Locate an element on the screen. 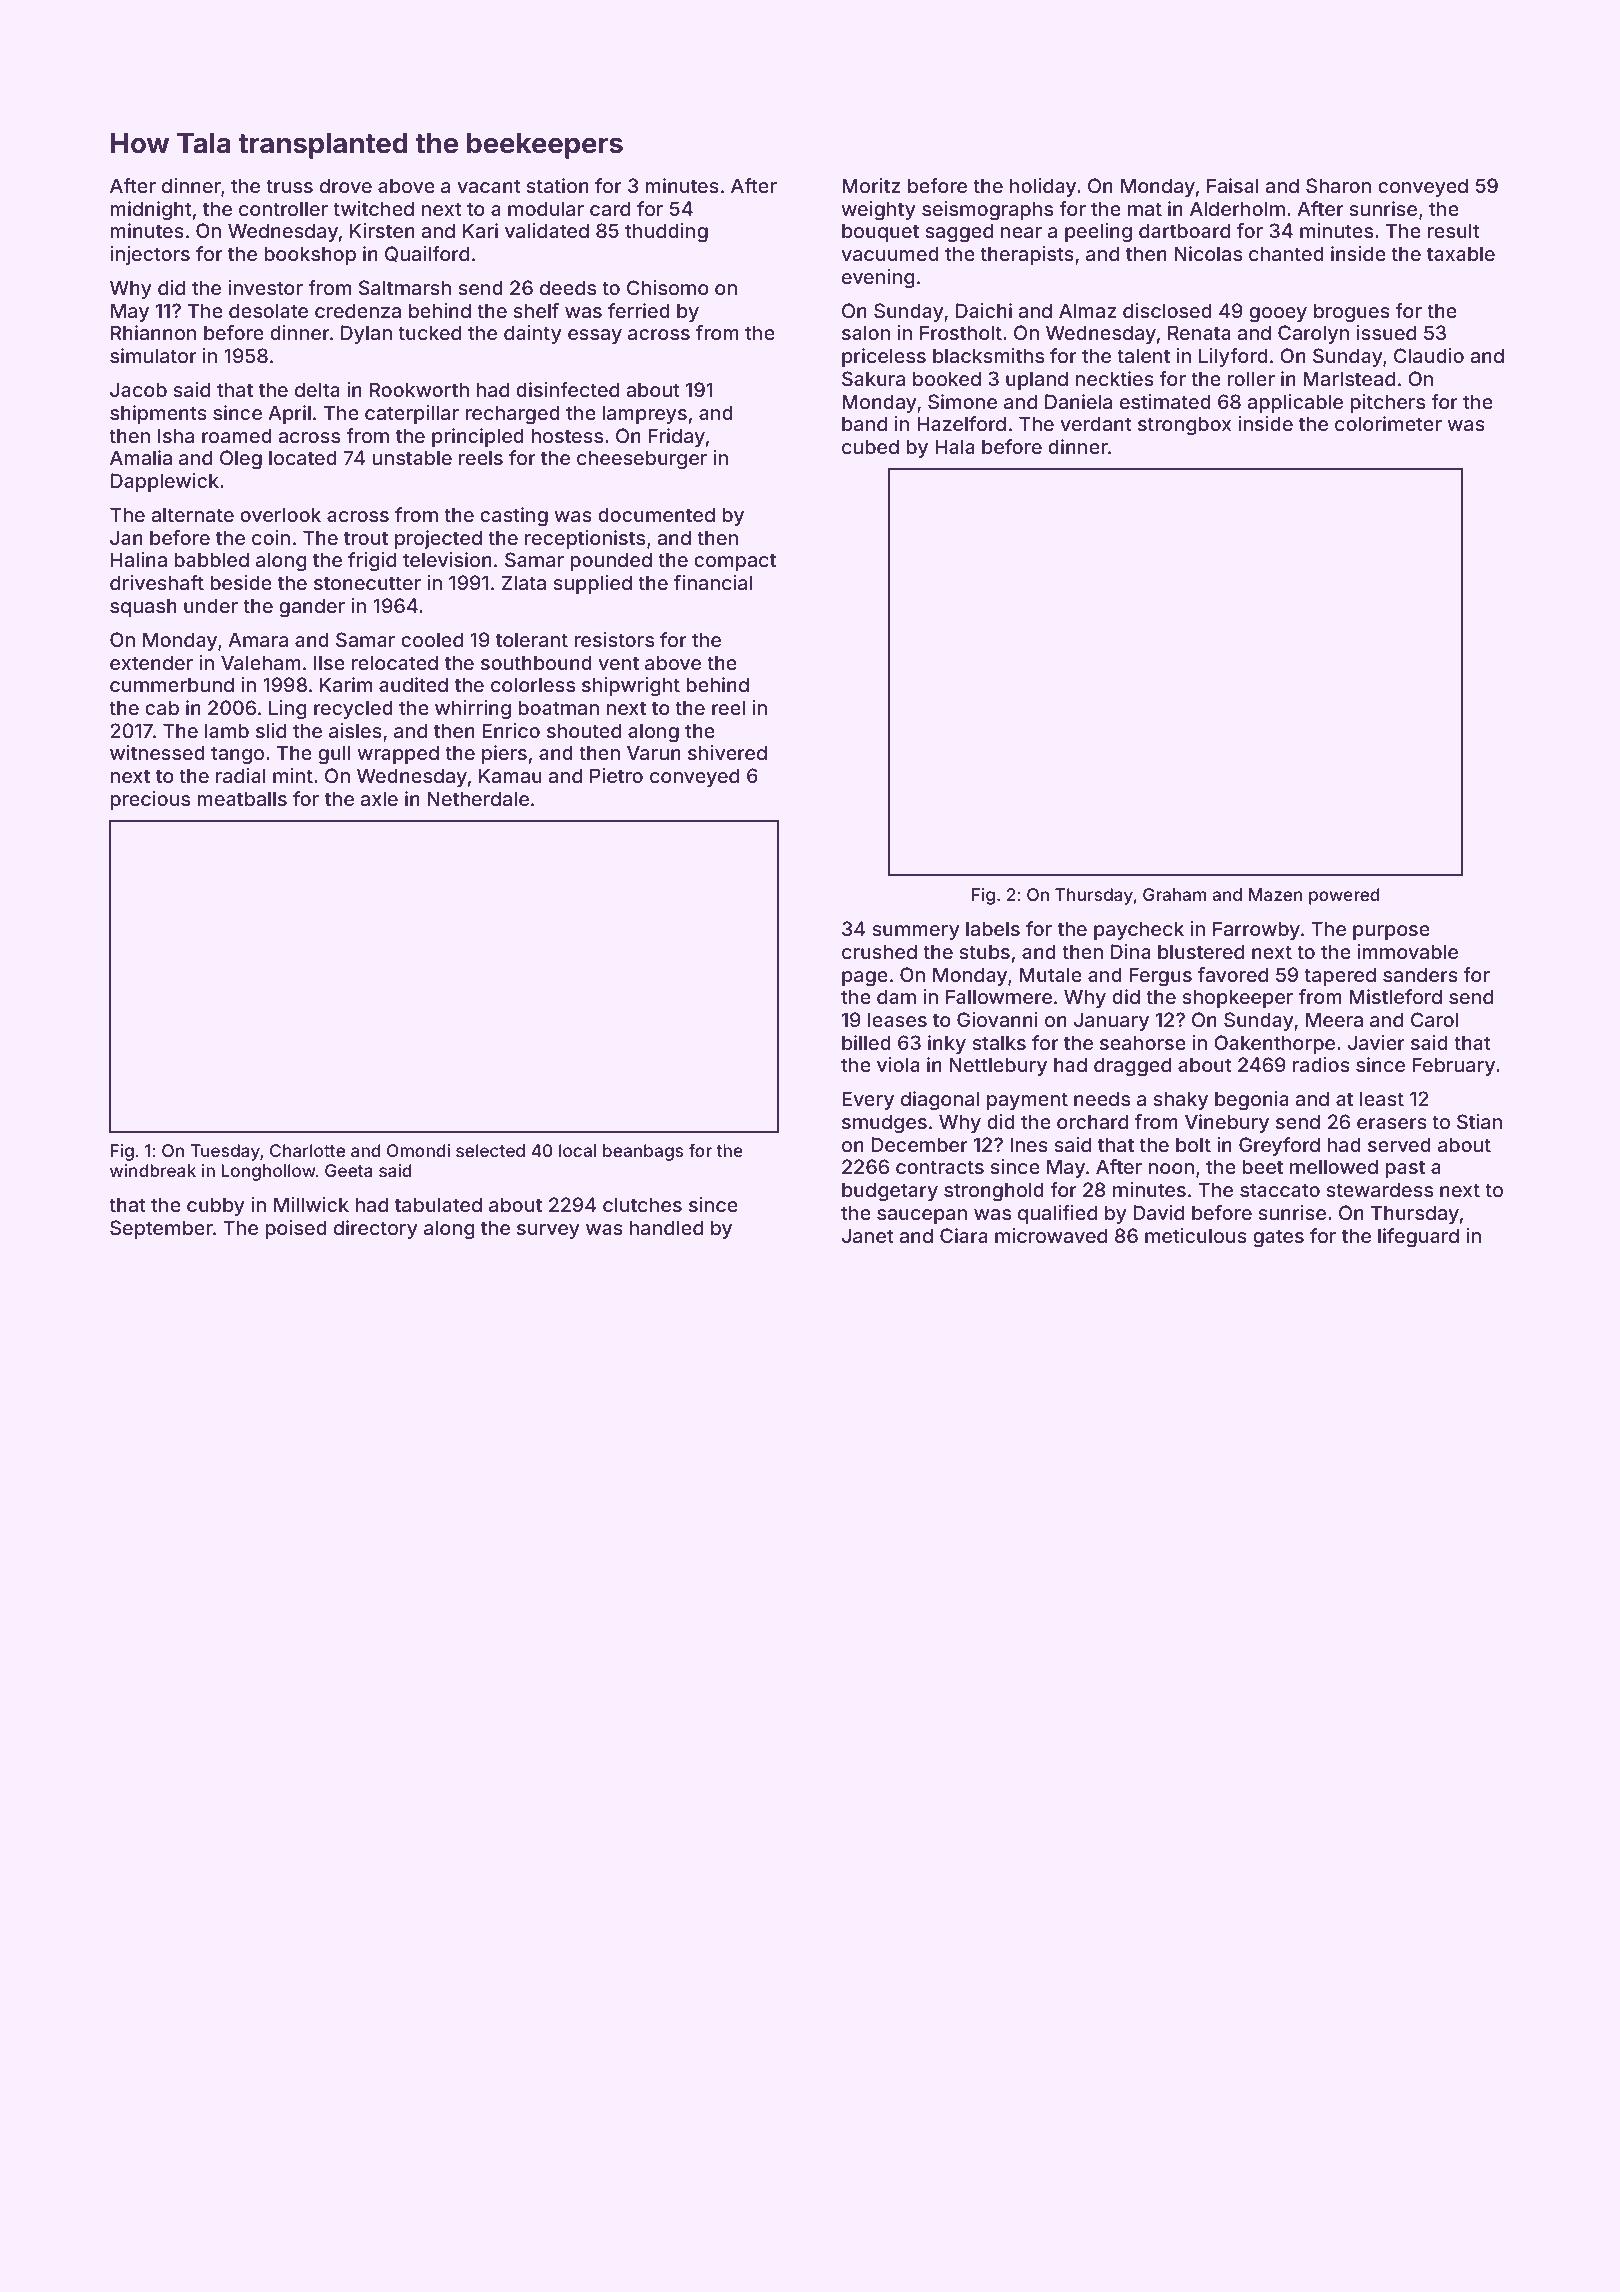 This screenshot has height=2292, width=1620. directory is located at coordinates (376, 1229).
